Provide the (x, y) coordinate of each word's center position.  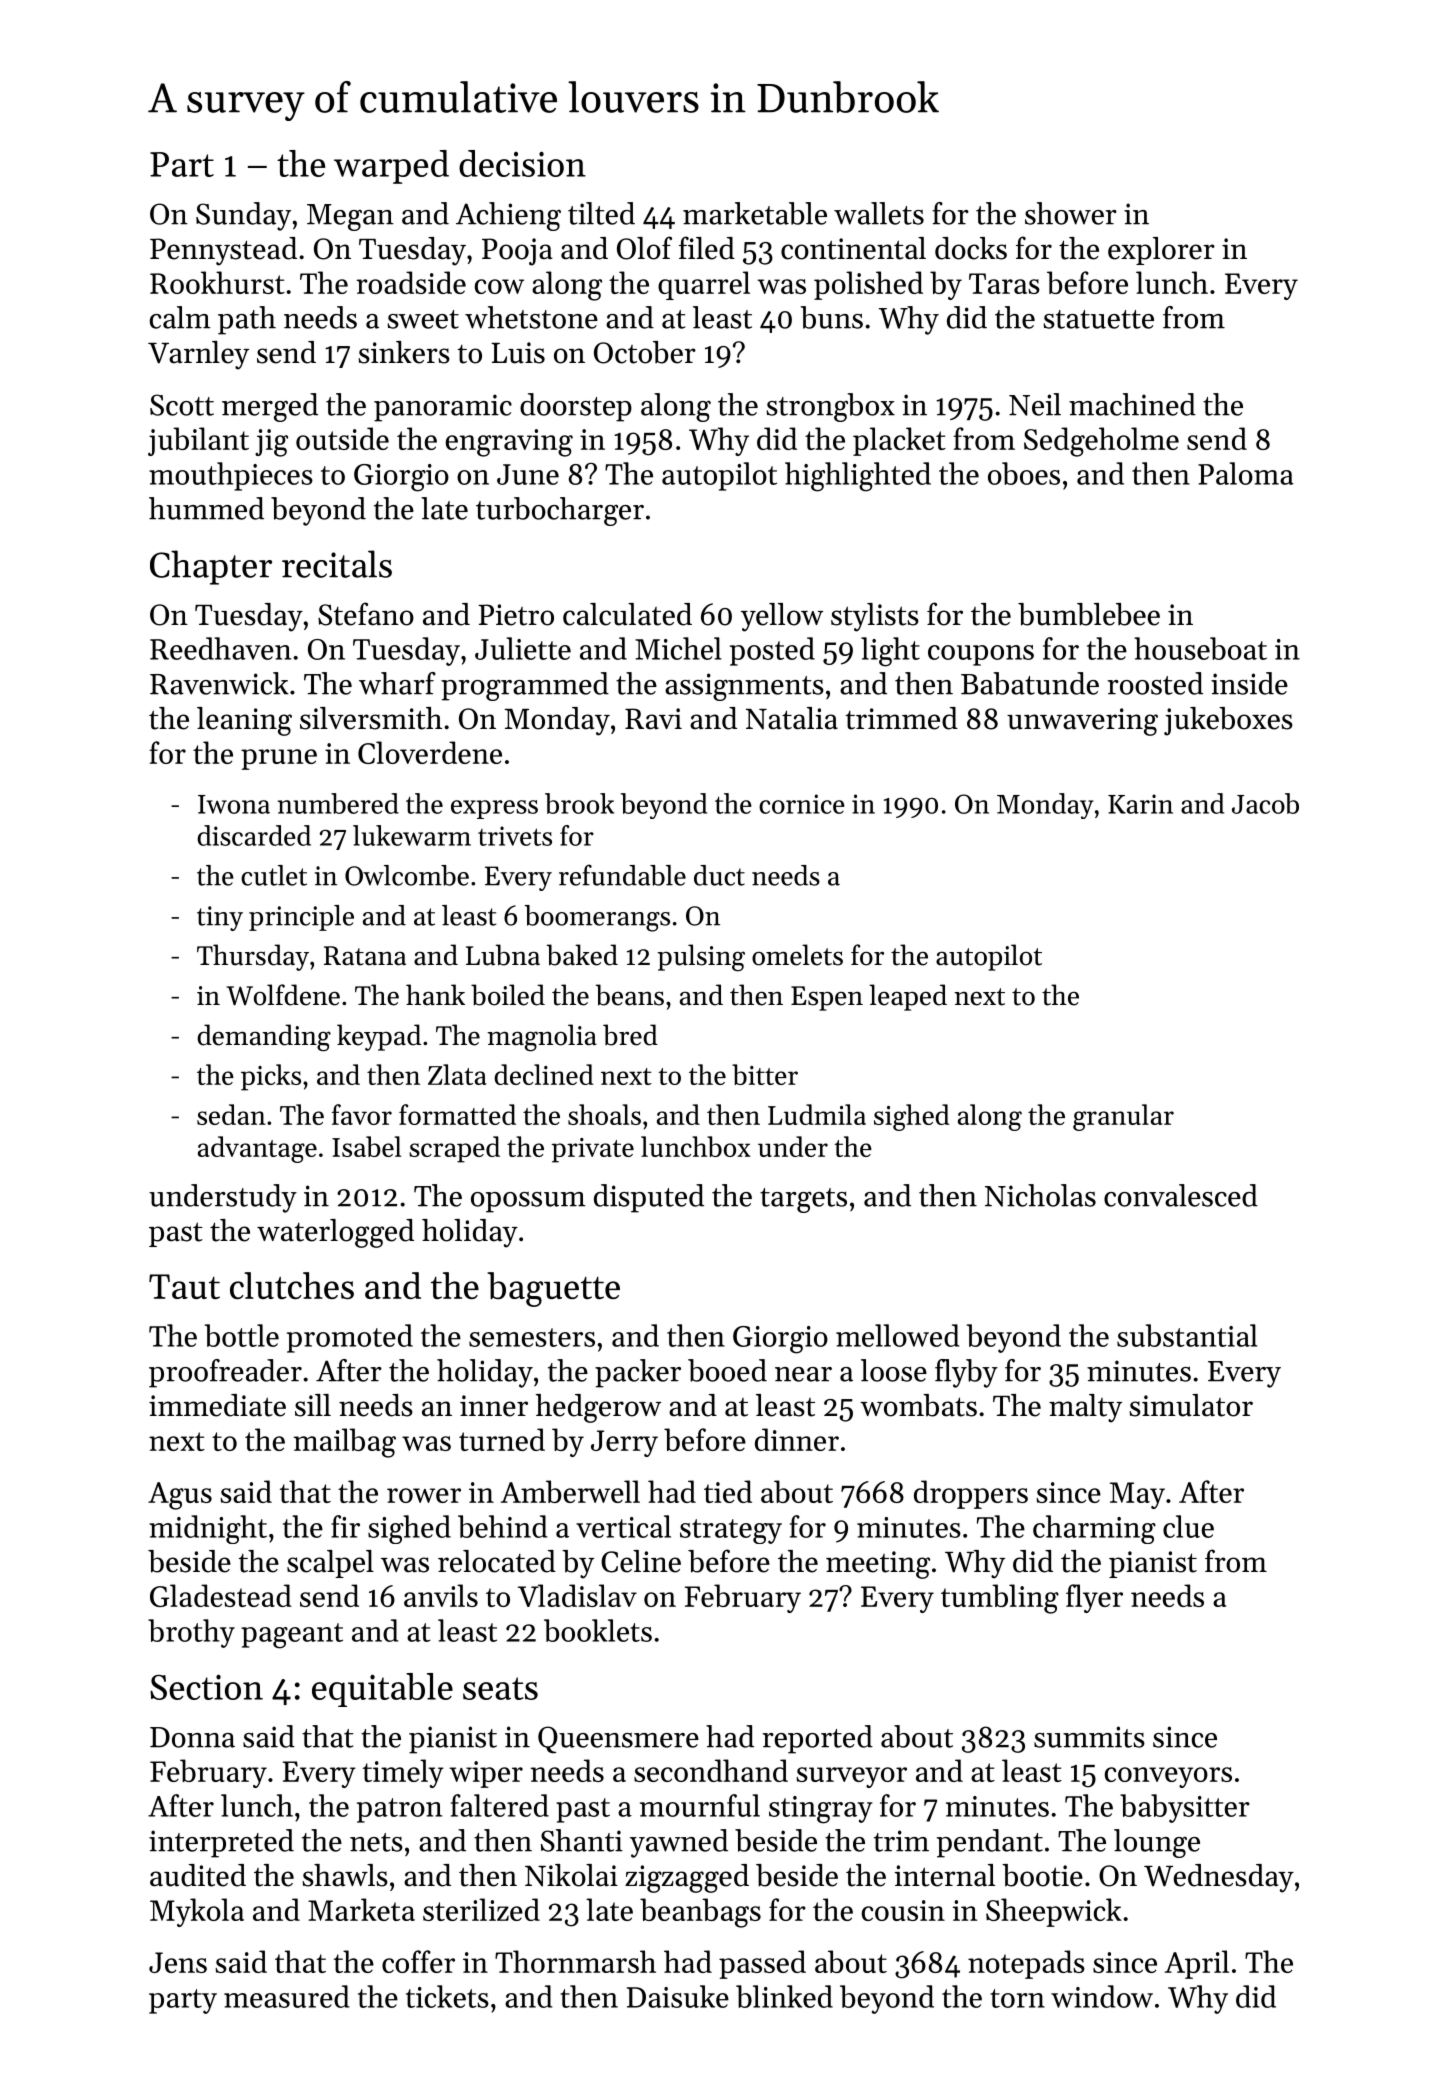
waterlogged (335, 1233)
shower (1071, 213)
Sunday (243, 216)
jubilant (198, 441)
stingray (821, 1810)
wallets (879, 213)
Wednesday (1219, 1878)
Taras (1004, 283)
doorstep (576, 407)
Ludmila (817, 1114)
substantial (1187, 1335)
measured (287, 1996)
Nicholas (1040, 1195)
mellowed (898, 1335)
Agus (180, 1496)
